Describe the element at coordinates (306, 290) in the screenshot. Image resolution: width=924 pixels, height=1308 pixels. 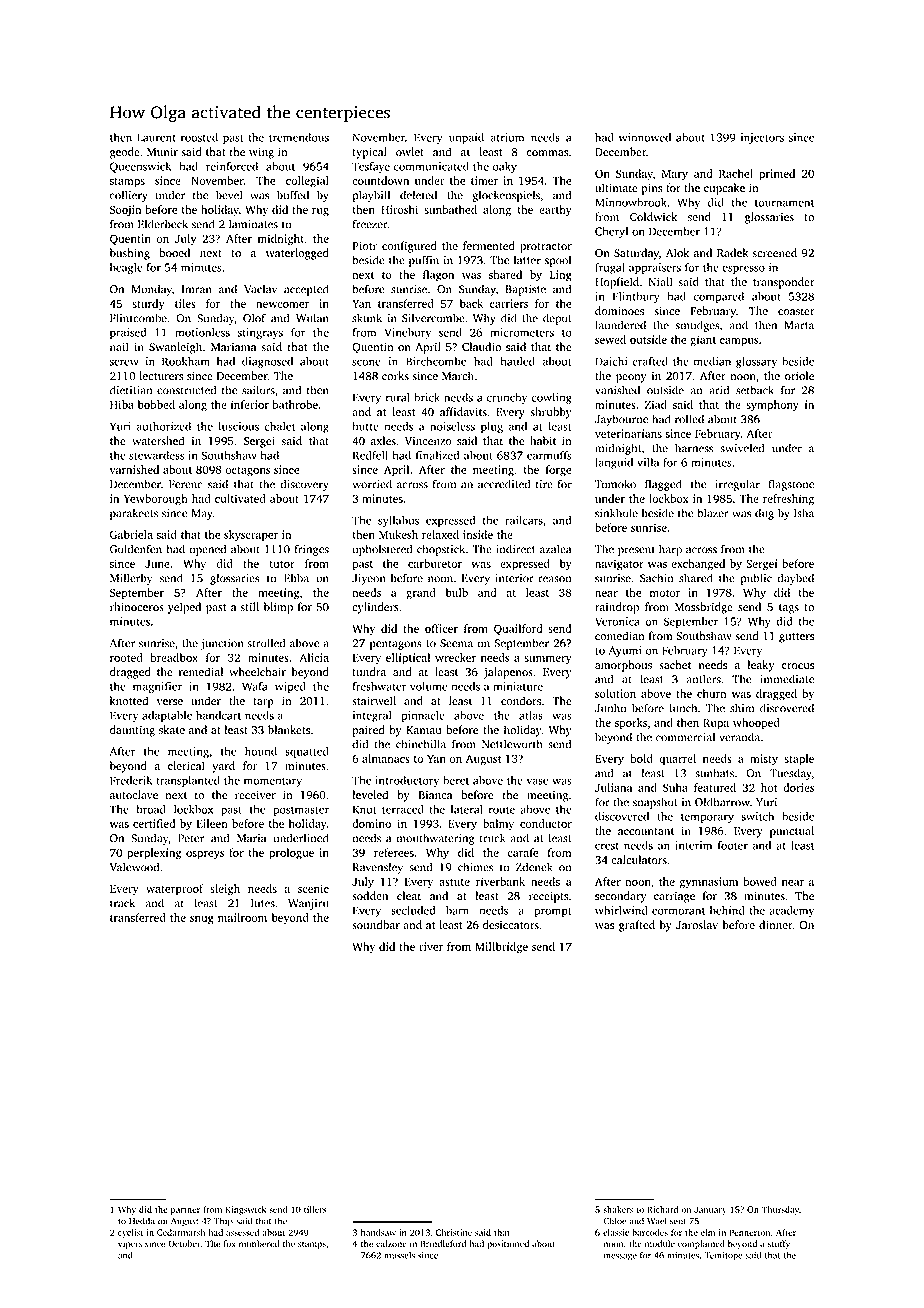
I see `accepted` at that location.
